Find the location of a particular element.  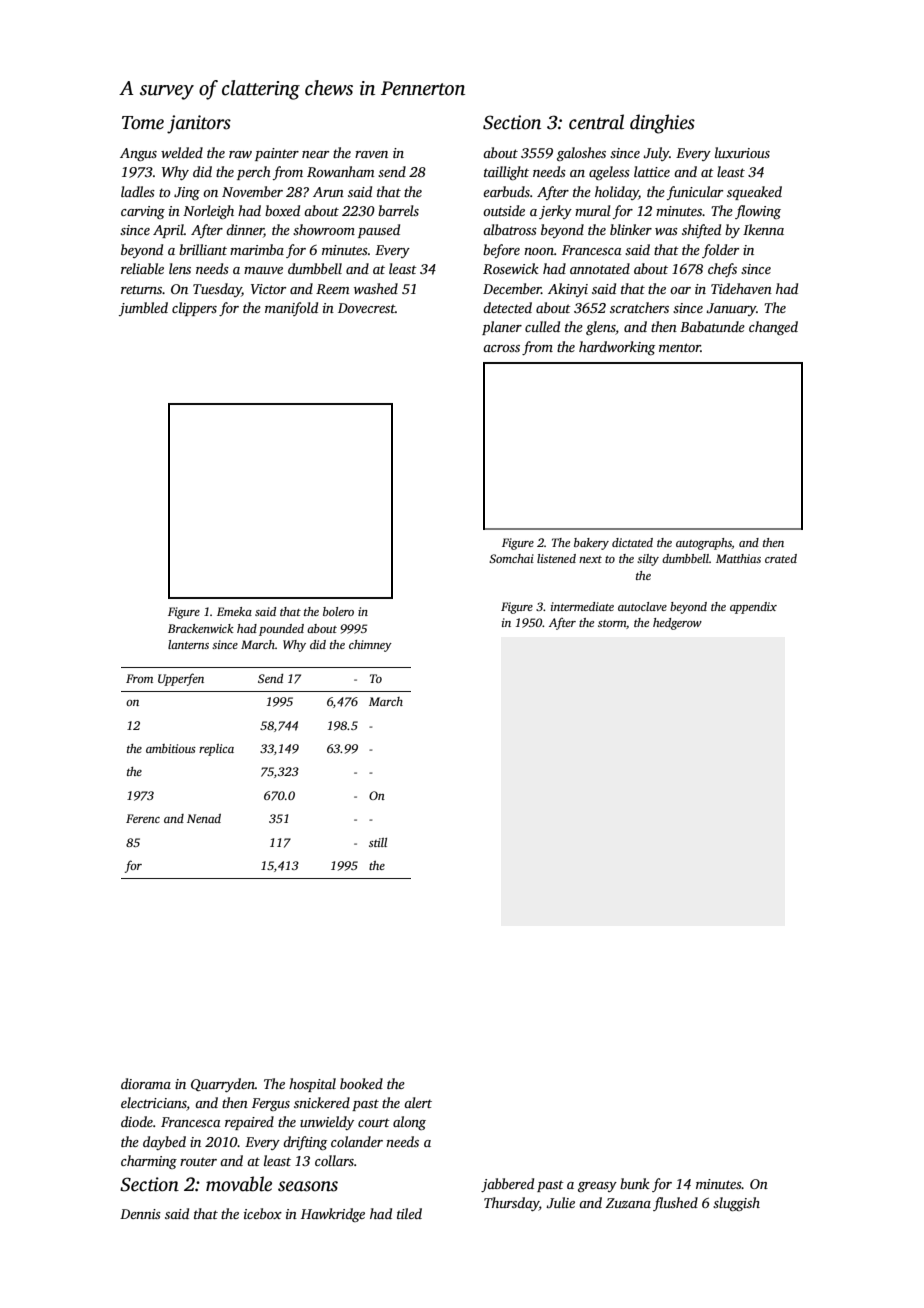

still is located at coordinates (378, 842).
